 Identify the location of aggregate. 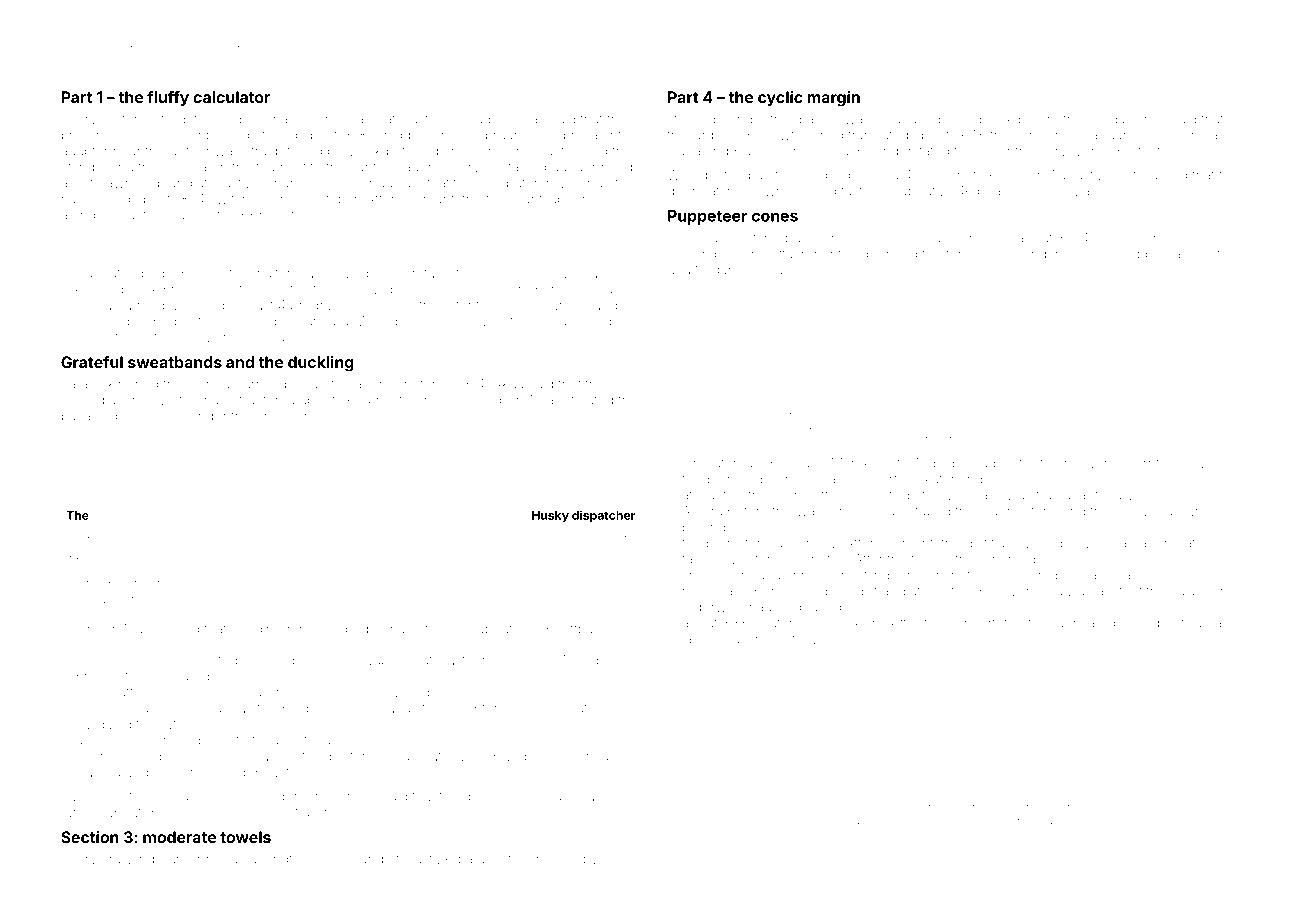
(1171, 545).
